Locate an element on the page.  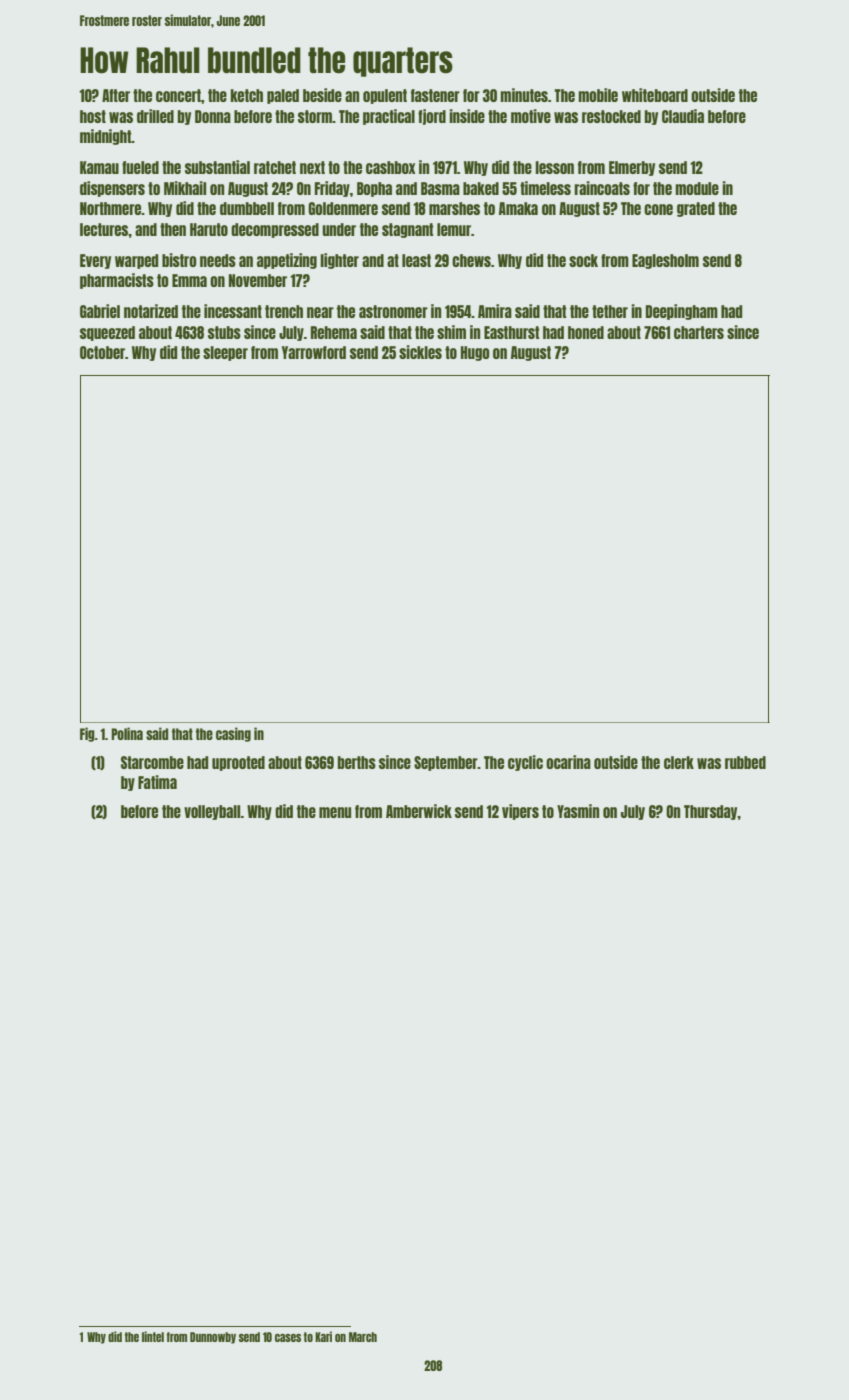
Dunnowby is located at coordinates (213, 1338).
